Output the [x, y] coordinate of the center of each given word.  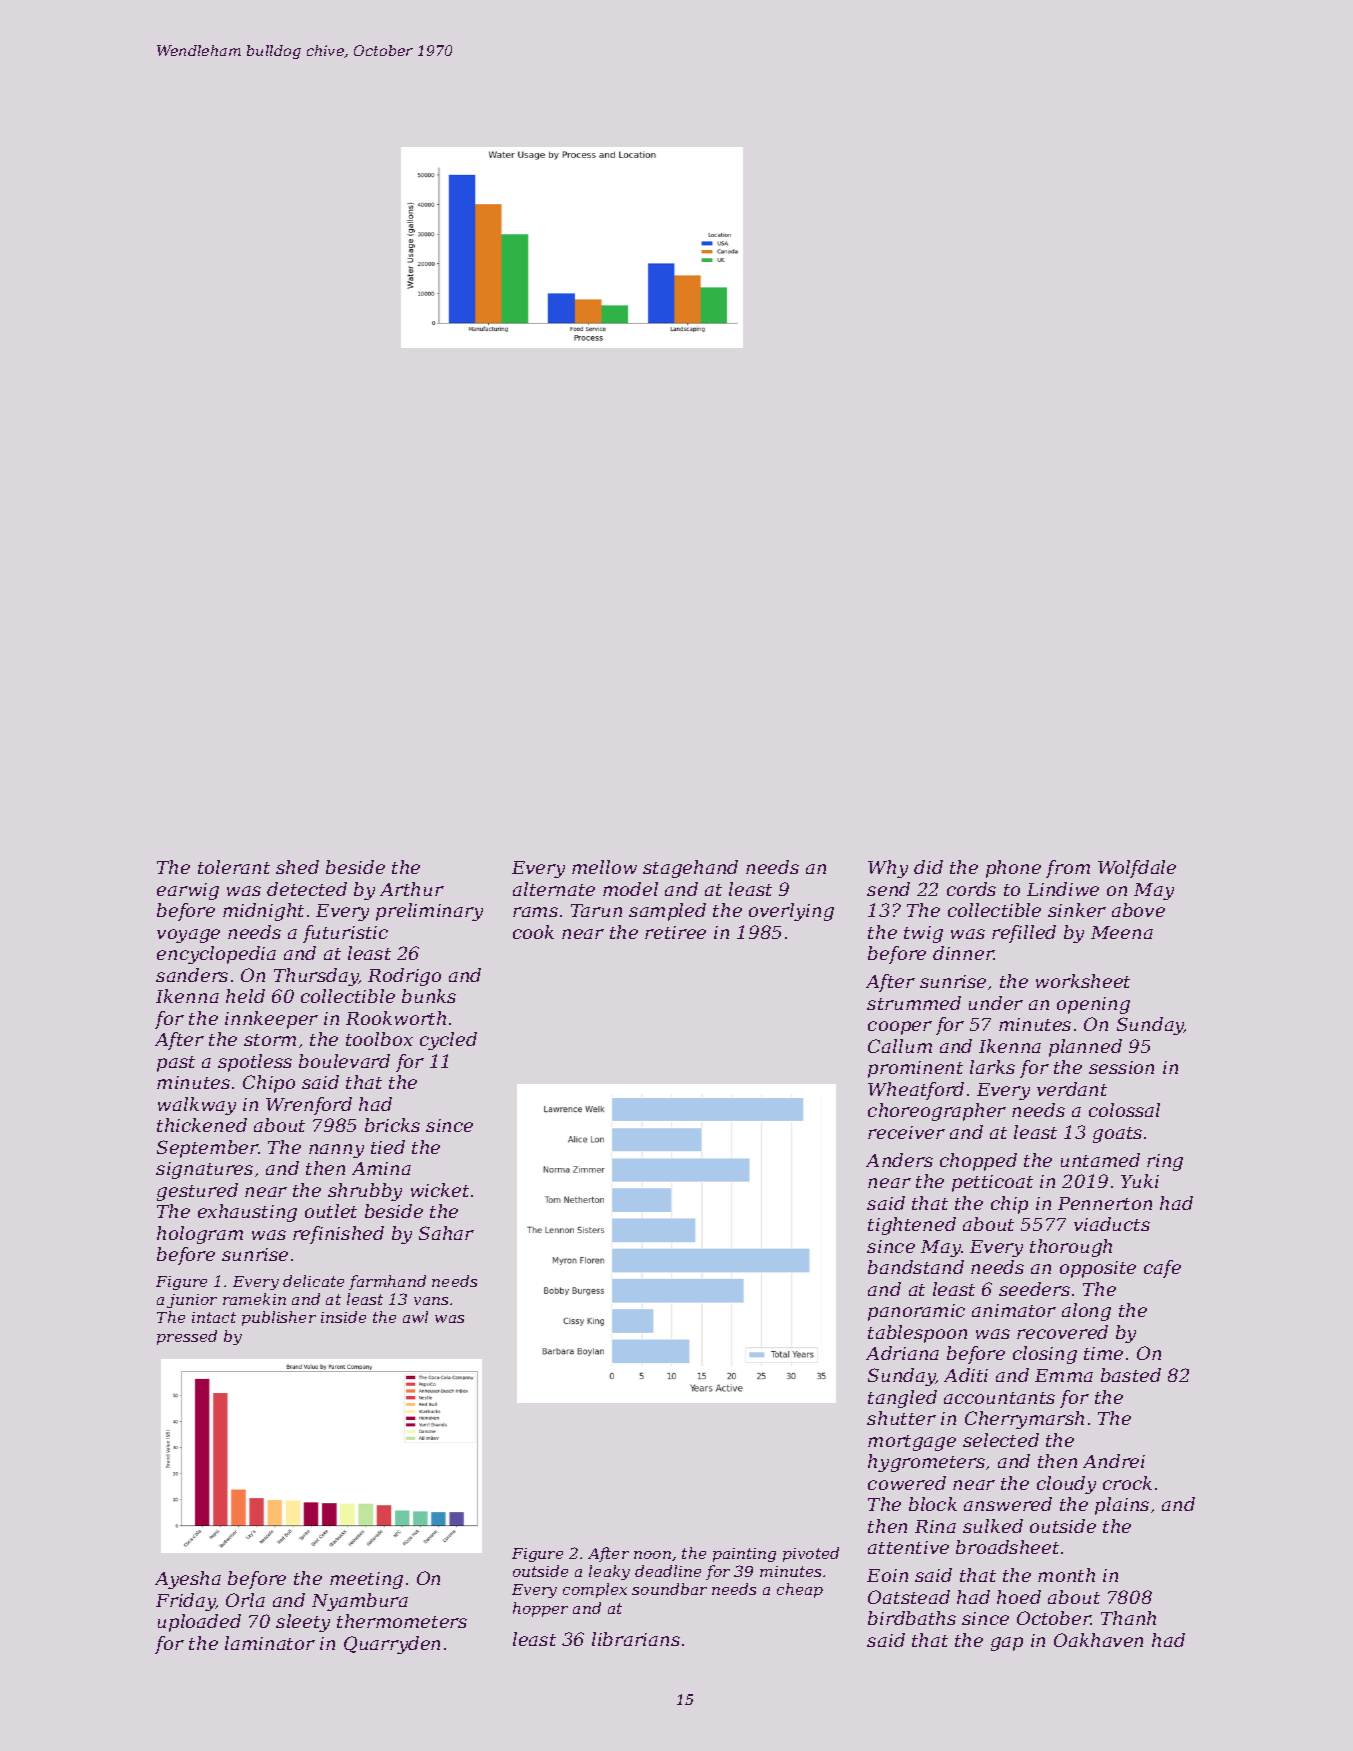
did [928, 867]
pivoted [811, 1554]
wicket [440, 1190]
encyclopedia [216, 955]
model [630, 889]
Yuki [1140, 1181]
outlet [331, 1211]
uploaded [199, 1623]
